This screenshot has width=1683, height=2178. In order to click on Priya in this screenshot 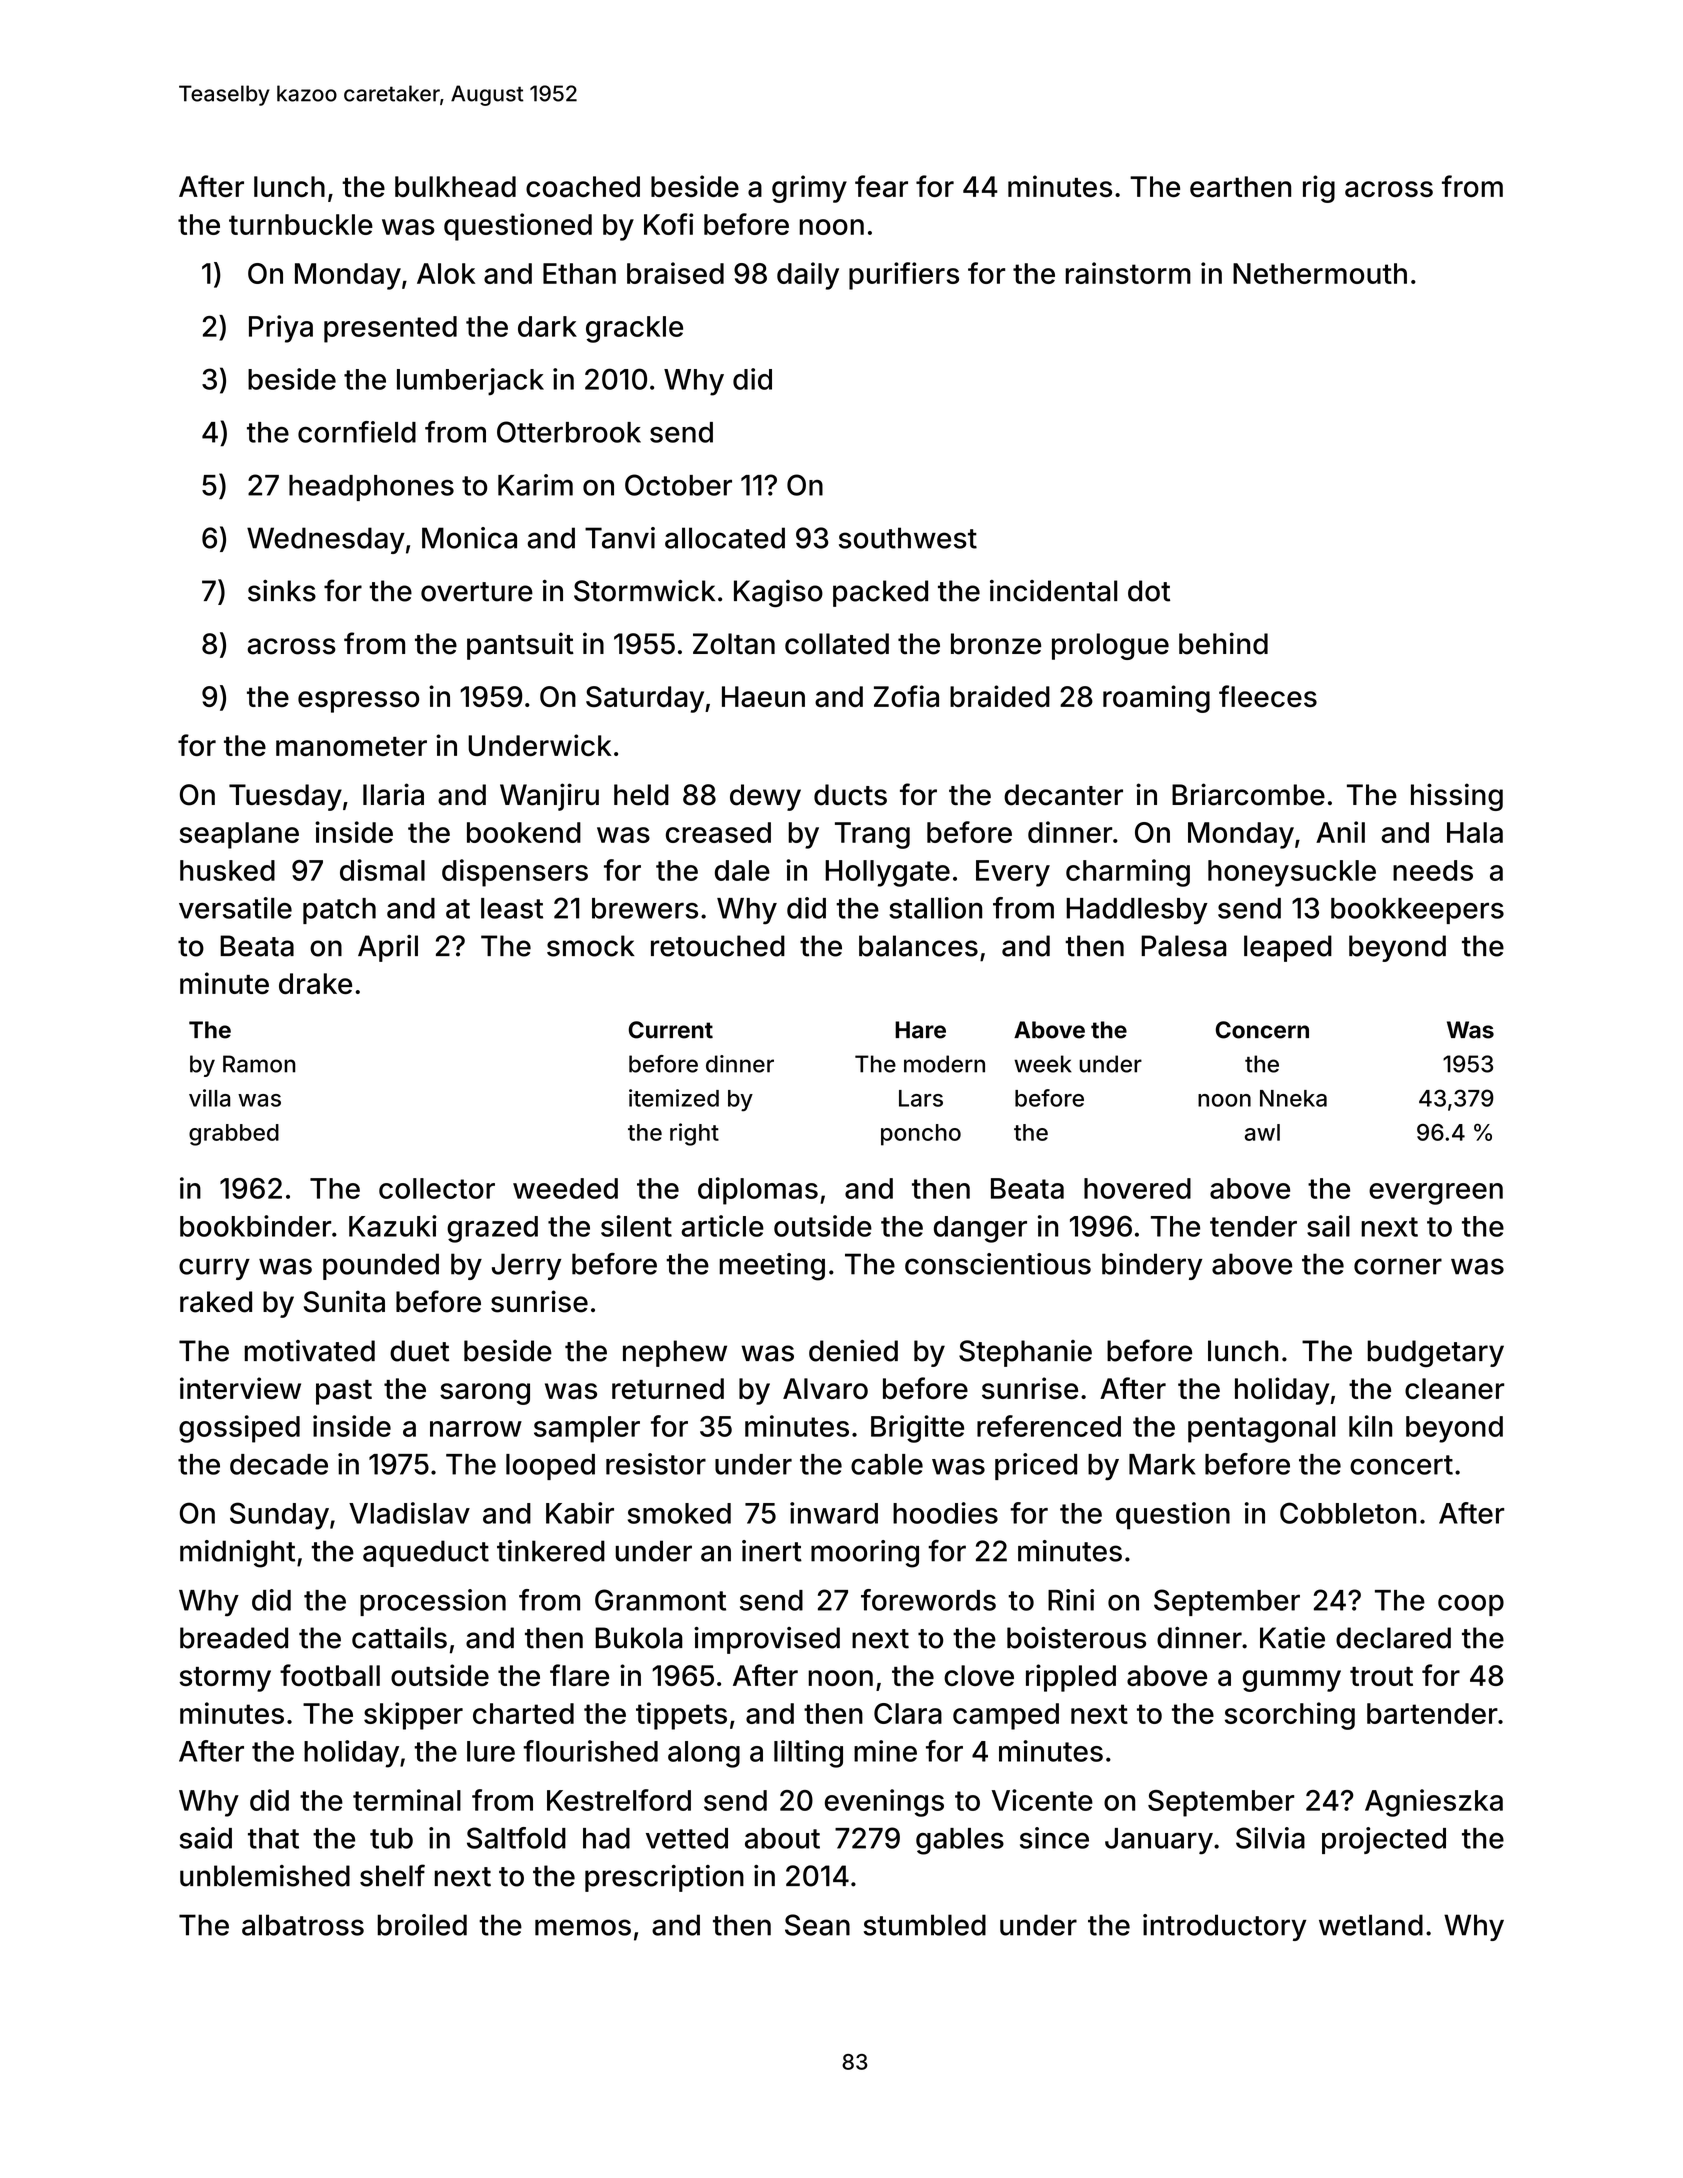, I will do `click(281, 329)`.
